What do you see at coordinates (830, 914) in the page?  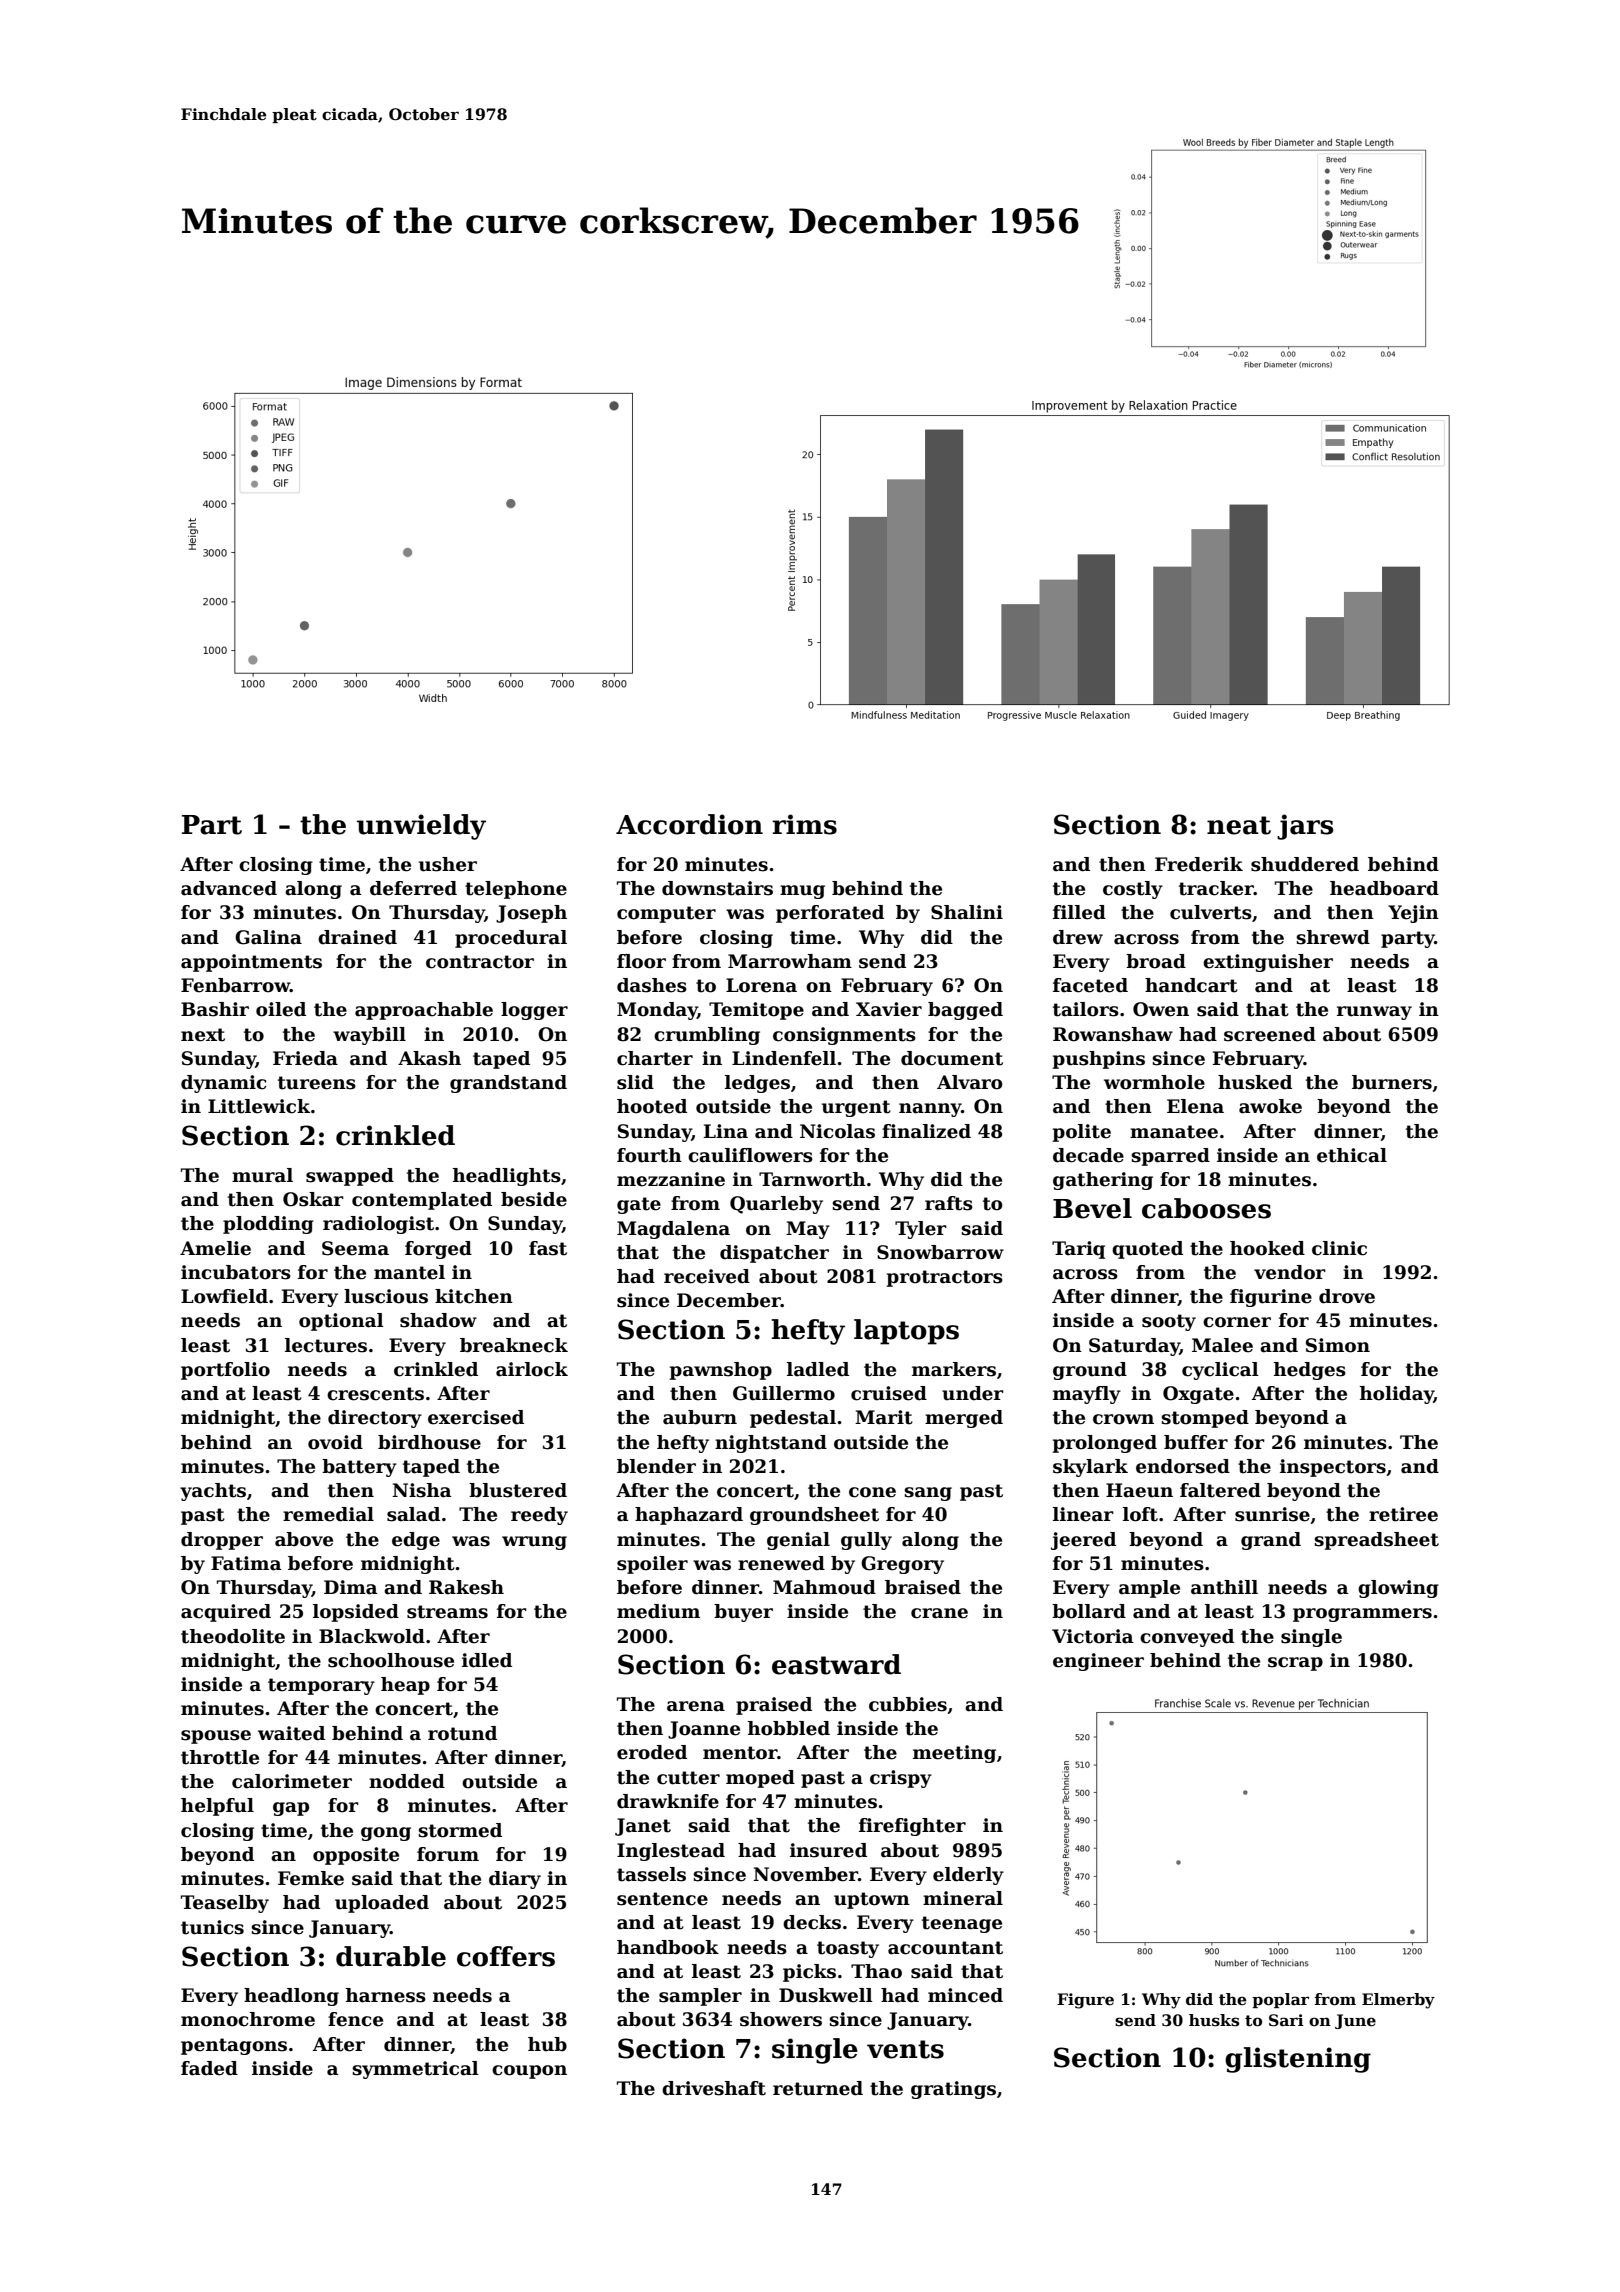 I see `perforated` at bounding box center [830, 914].
